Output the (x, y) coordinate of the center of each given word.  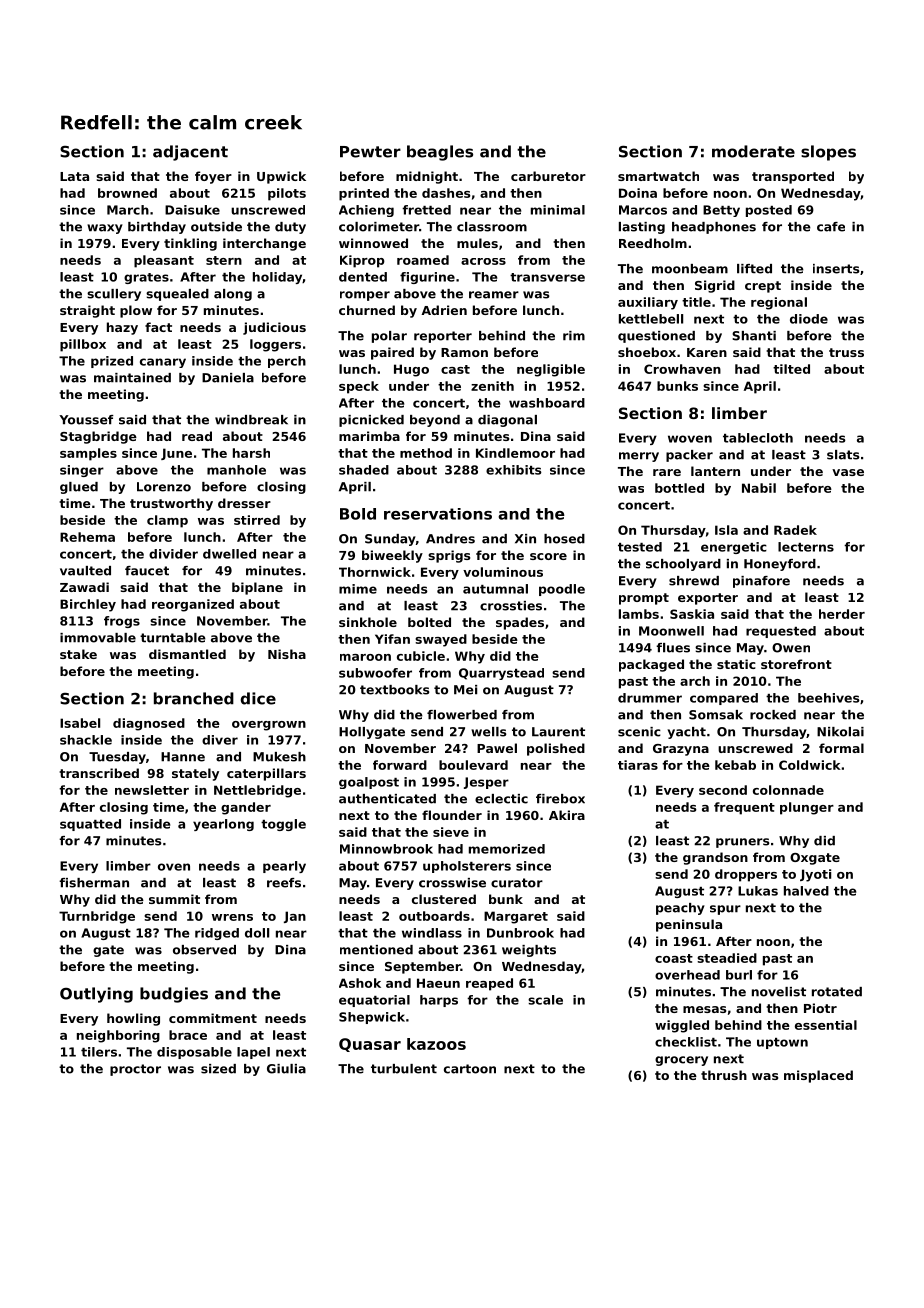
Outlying (96, 995)
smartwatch (658, 176)
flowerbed (462, 715)
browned (127, 193)
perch (287, 362)
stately (195, 774)
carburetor (548, 176)
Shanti (754, 336)
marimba (369, 436)
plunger (807, 808)
